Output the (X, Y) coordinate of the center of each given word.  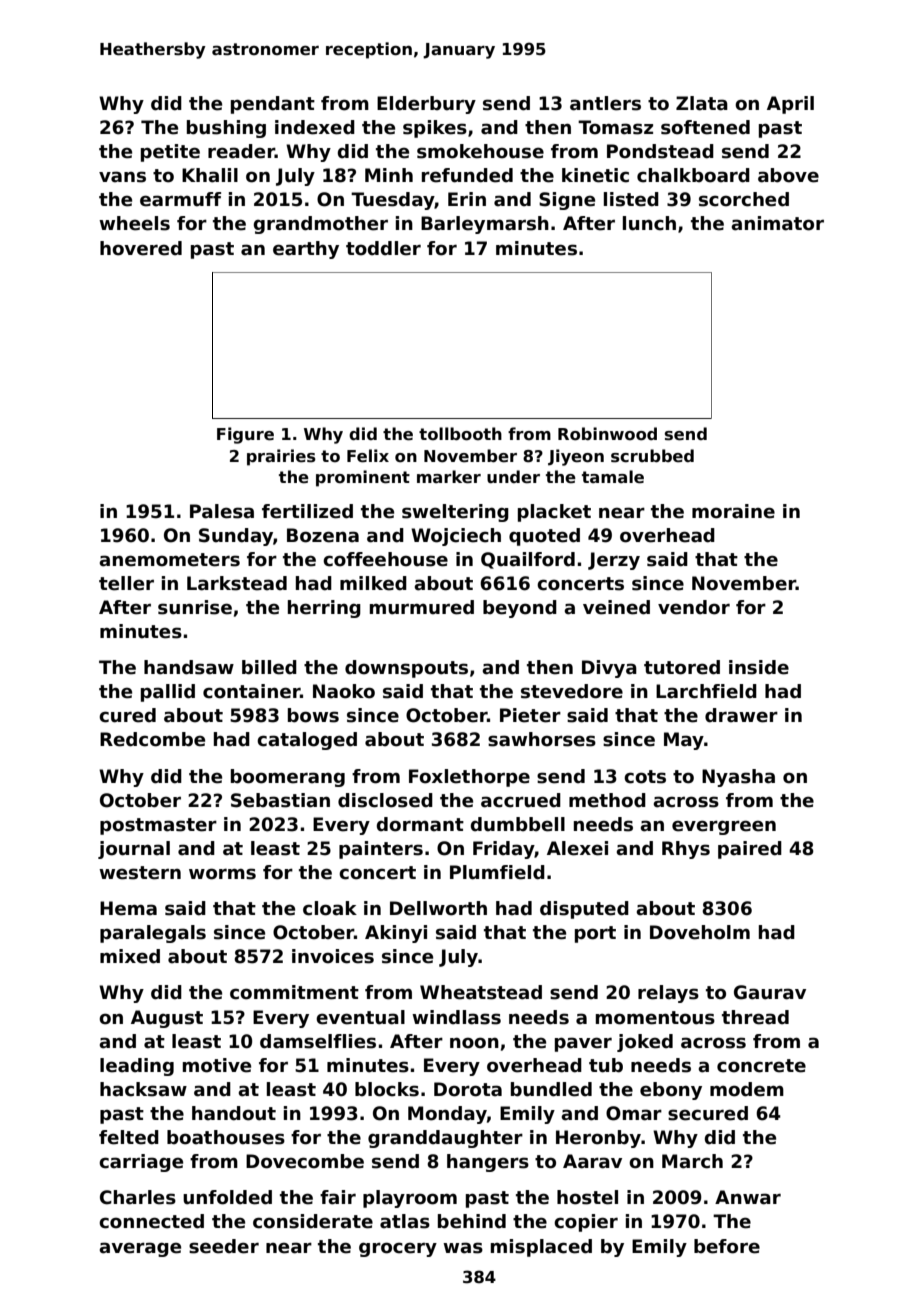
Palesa (222, 511)
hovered (141, 248)
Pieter (530, 715)
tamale (613, 477)
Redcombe (152, 739)
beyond (520, 609)
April (790, 105)
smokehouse (480, 151)
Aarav (592, 1161)
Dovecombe (305, 1161)
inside (759, 667)
